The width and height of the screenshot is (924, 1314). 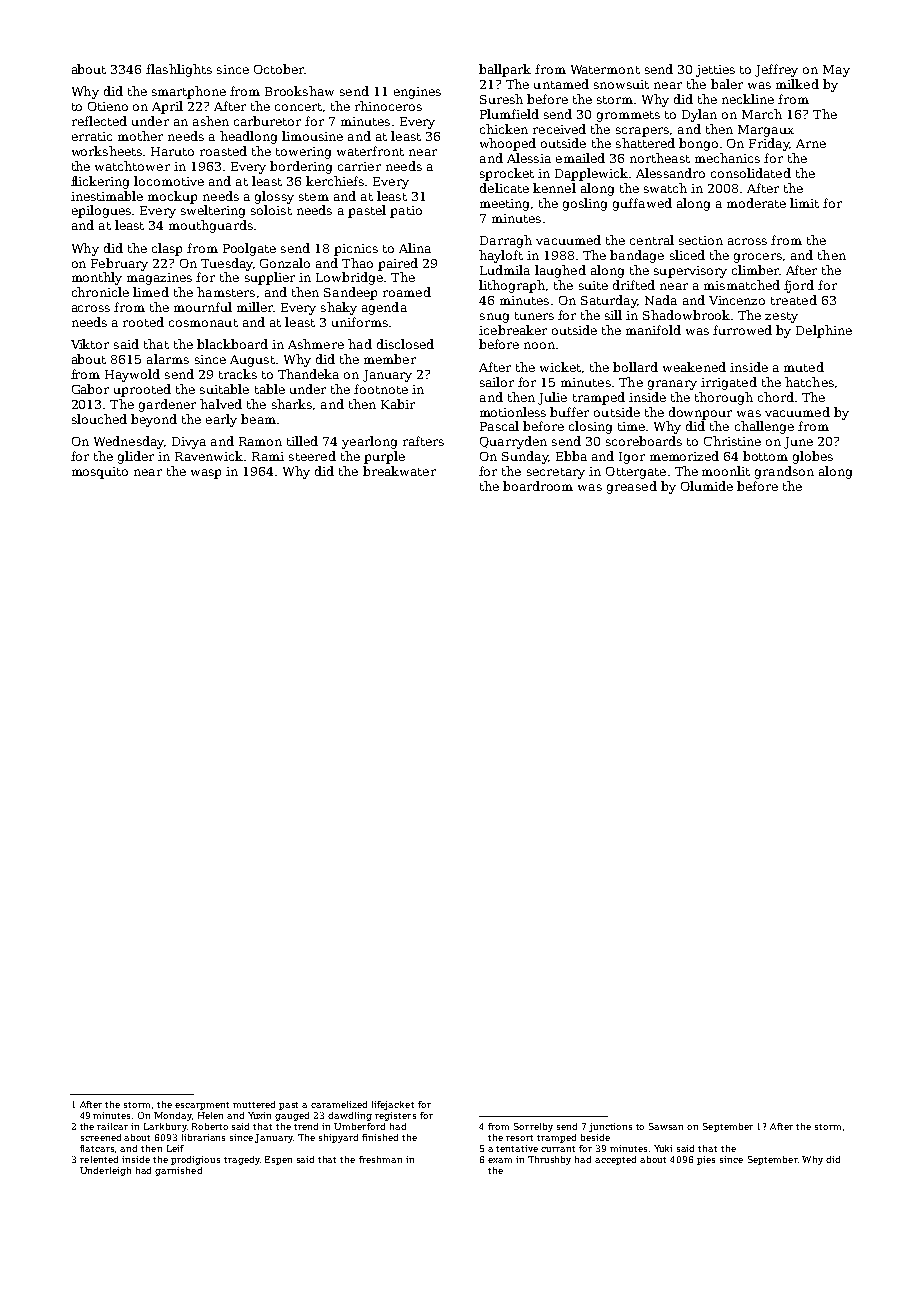 I want to click on May, so click(x=836, y=71).
